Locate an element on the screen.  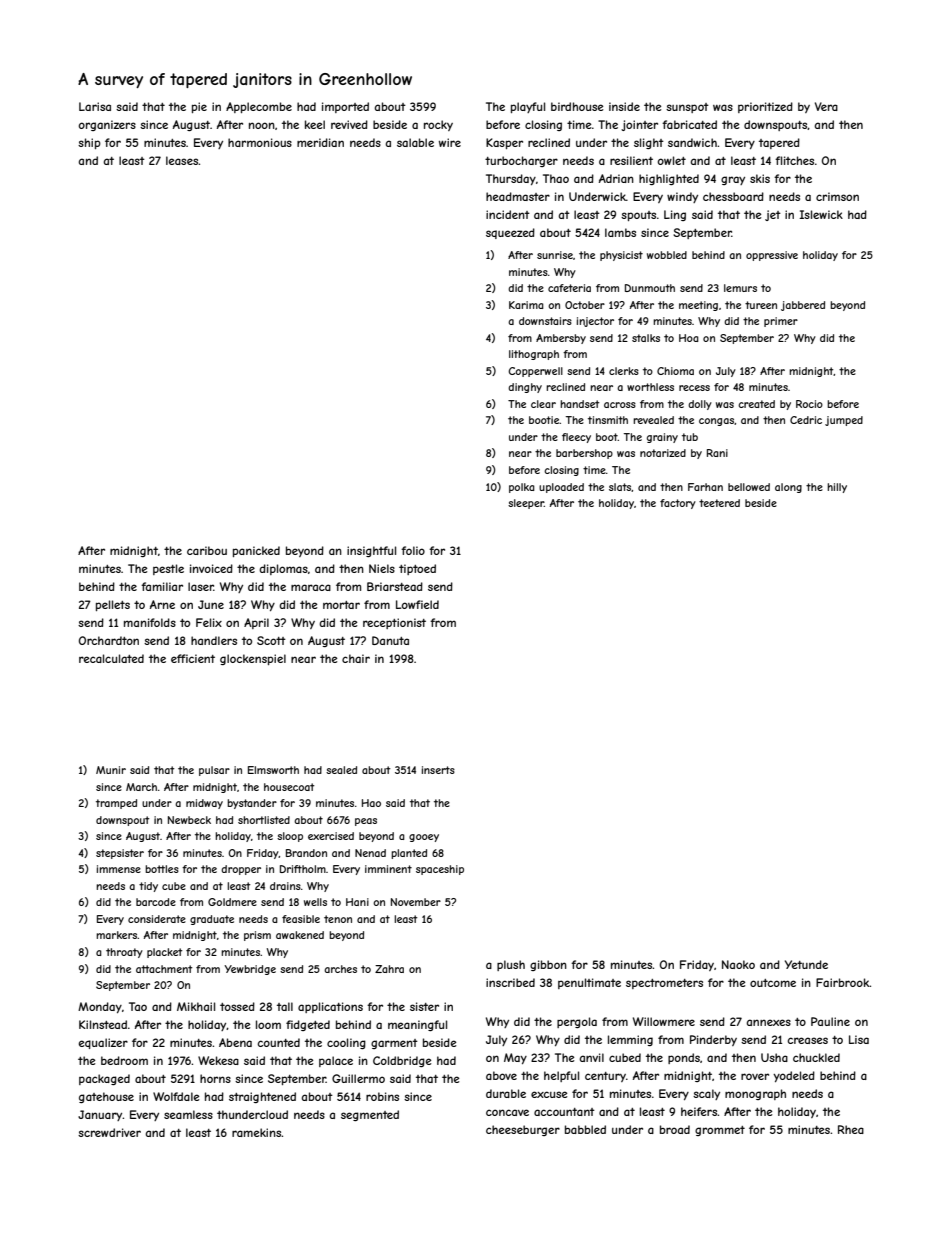
Larisa is located at coordinates (95, 106).
